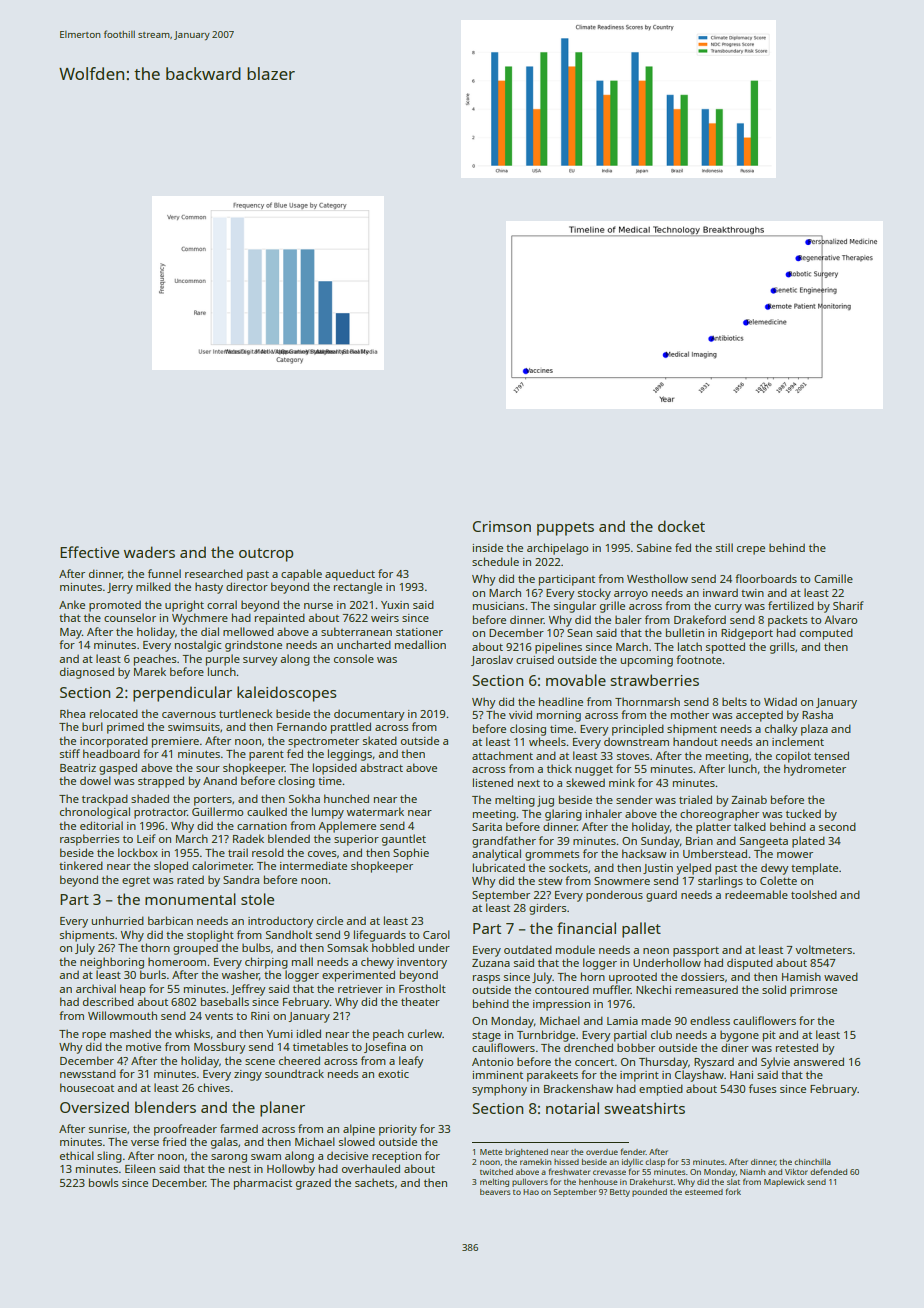 The image size is (924, 1308). What do you see at coordinates (502, 526) in the screenshot?
I see `Crimson` at bounding box center [502, 526].
